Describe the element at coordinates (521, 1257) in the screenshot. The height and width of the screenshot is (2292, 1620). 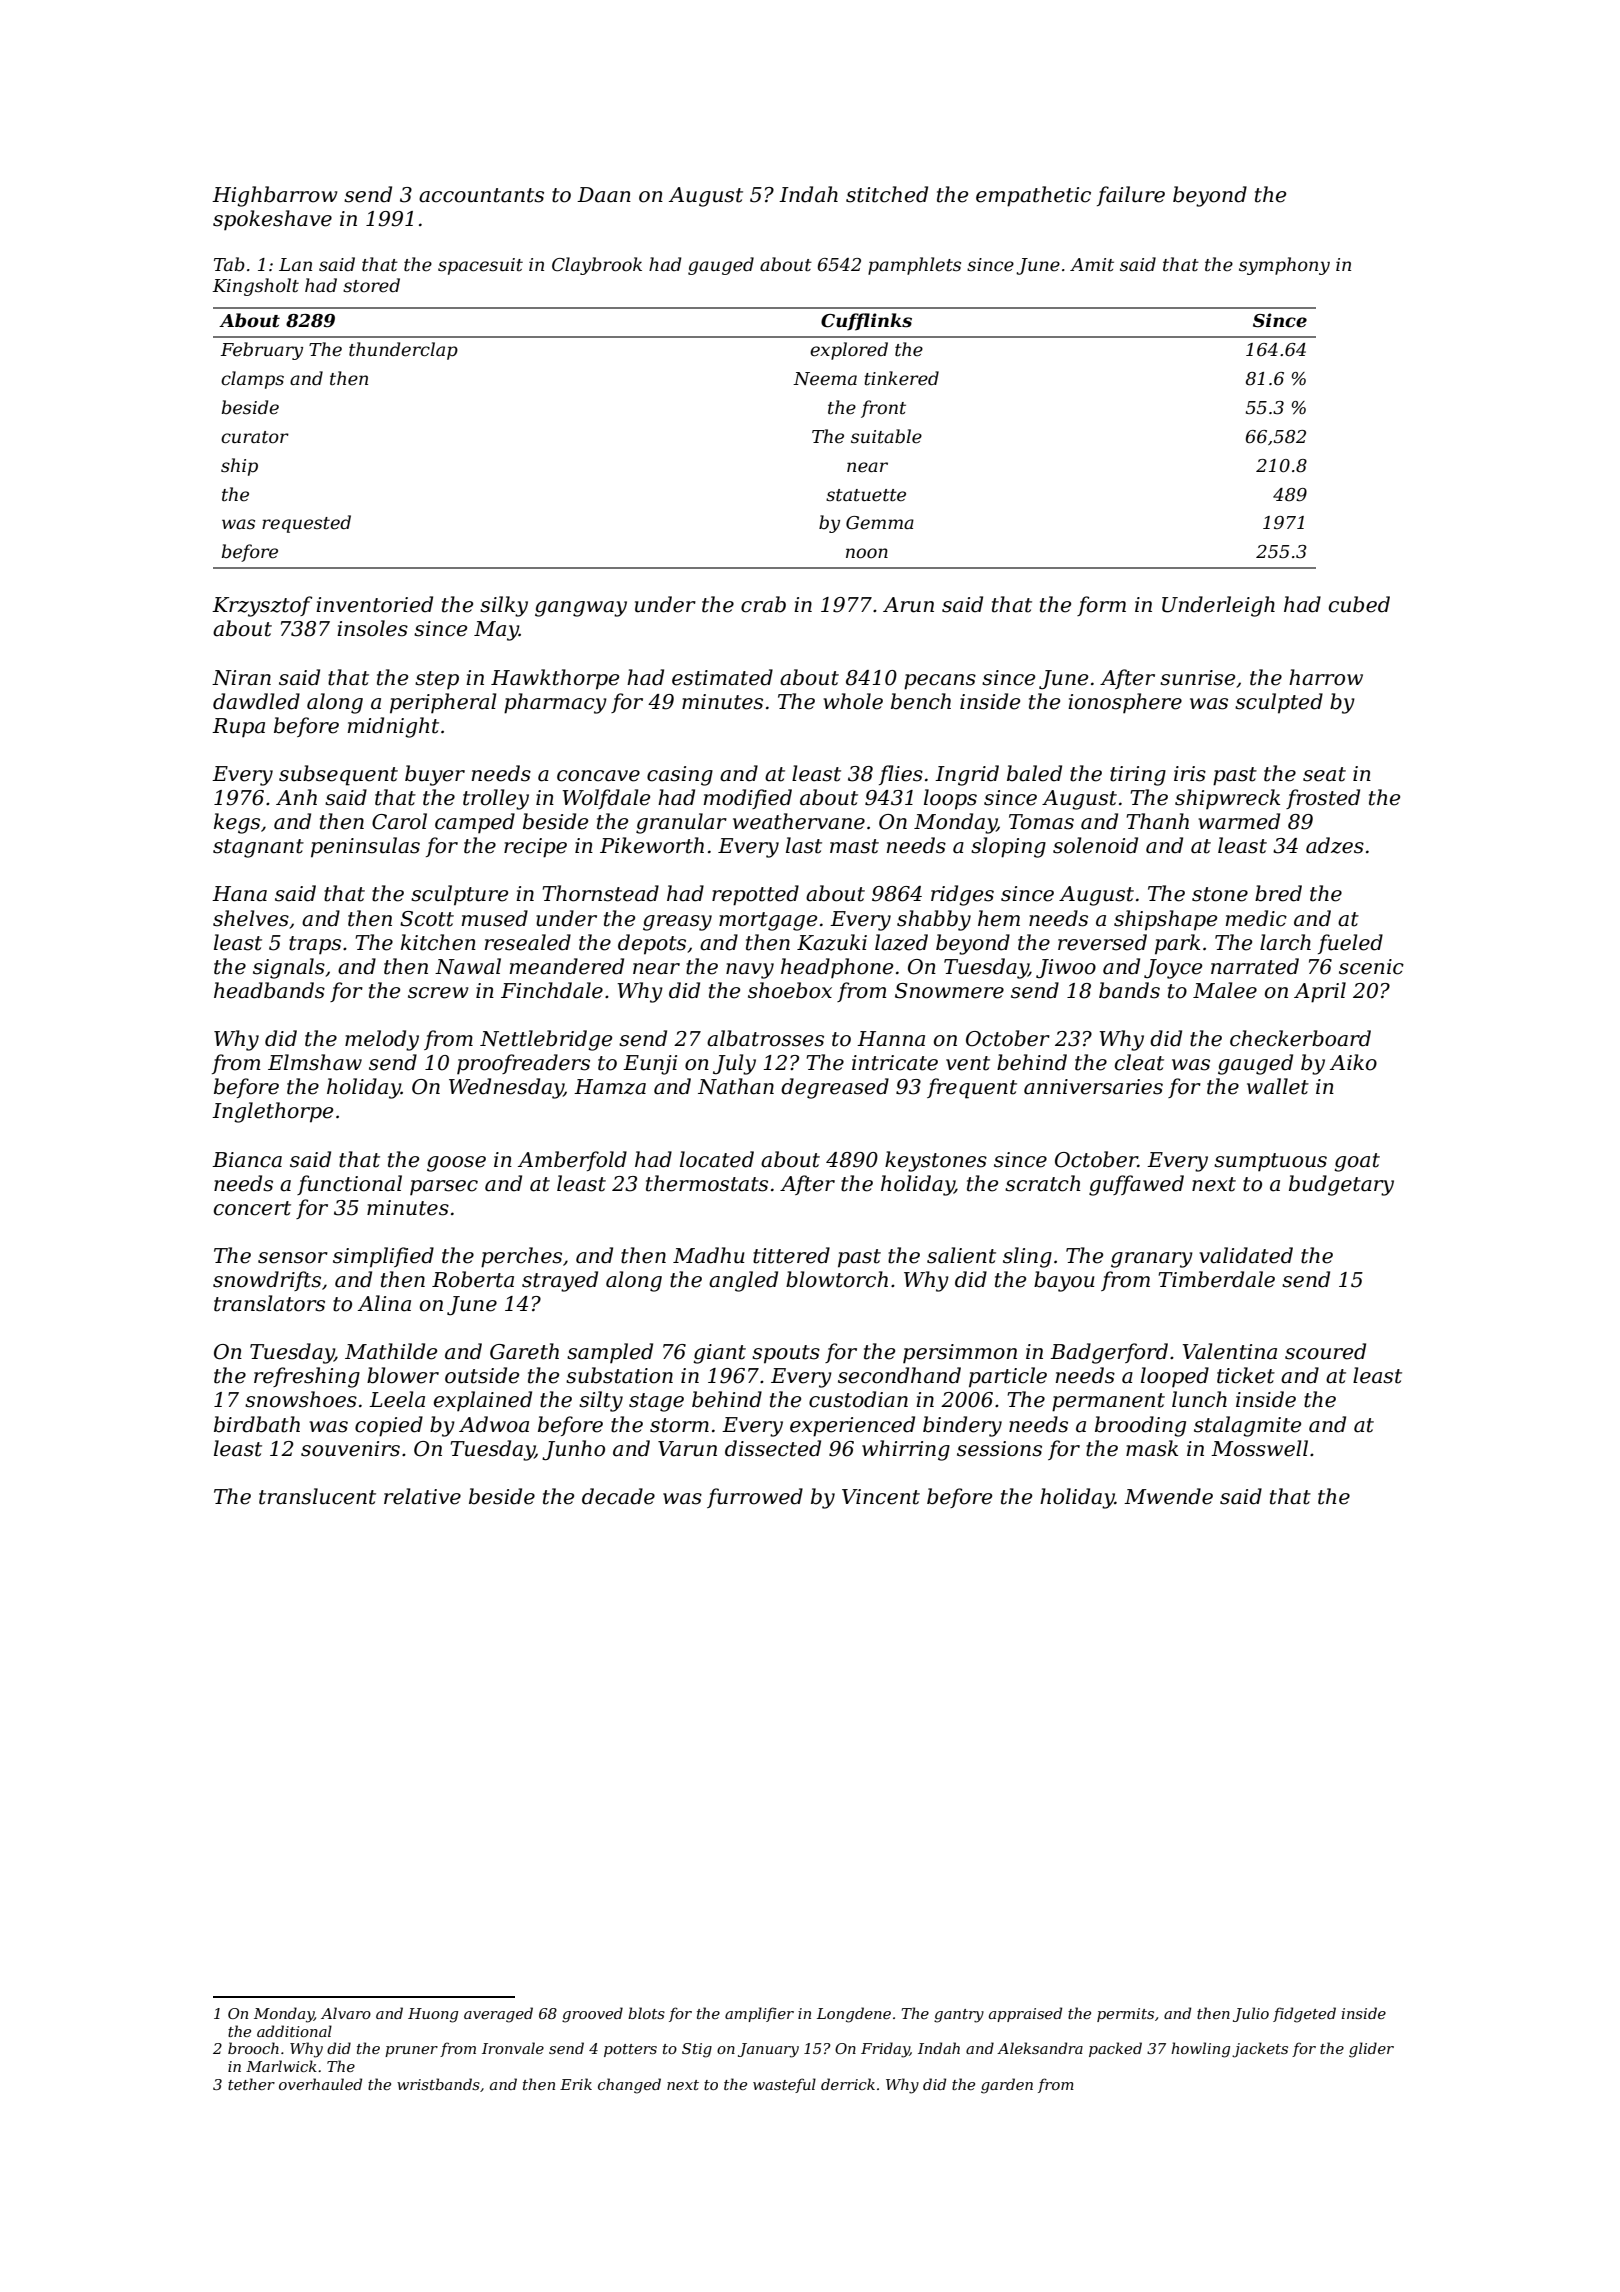
I see `perches` at that location.
